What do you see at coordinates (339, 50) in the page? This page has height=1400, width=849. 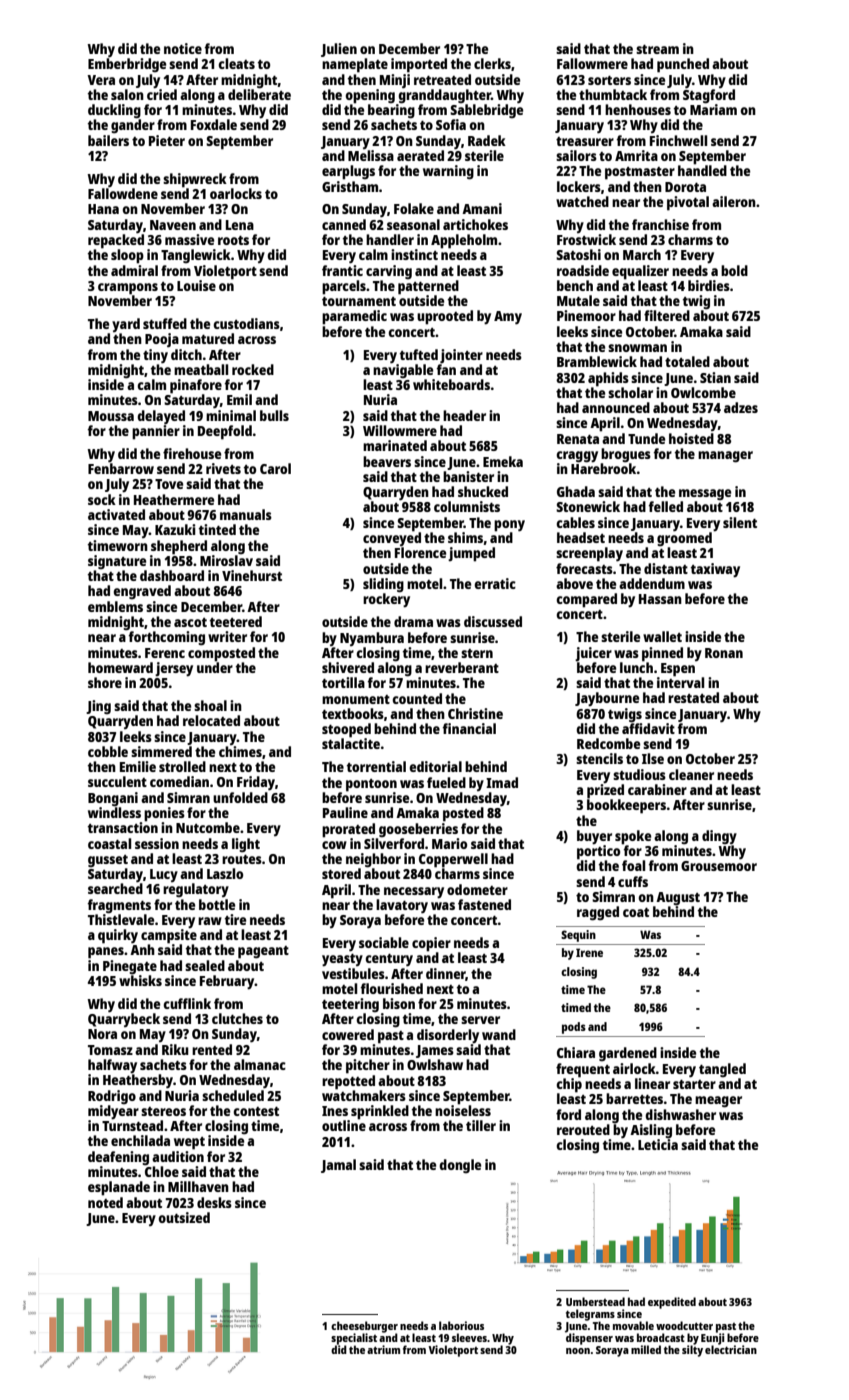 I see `Julien` at bounding box center [339, 50].
